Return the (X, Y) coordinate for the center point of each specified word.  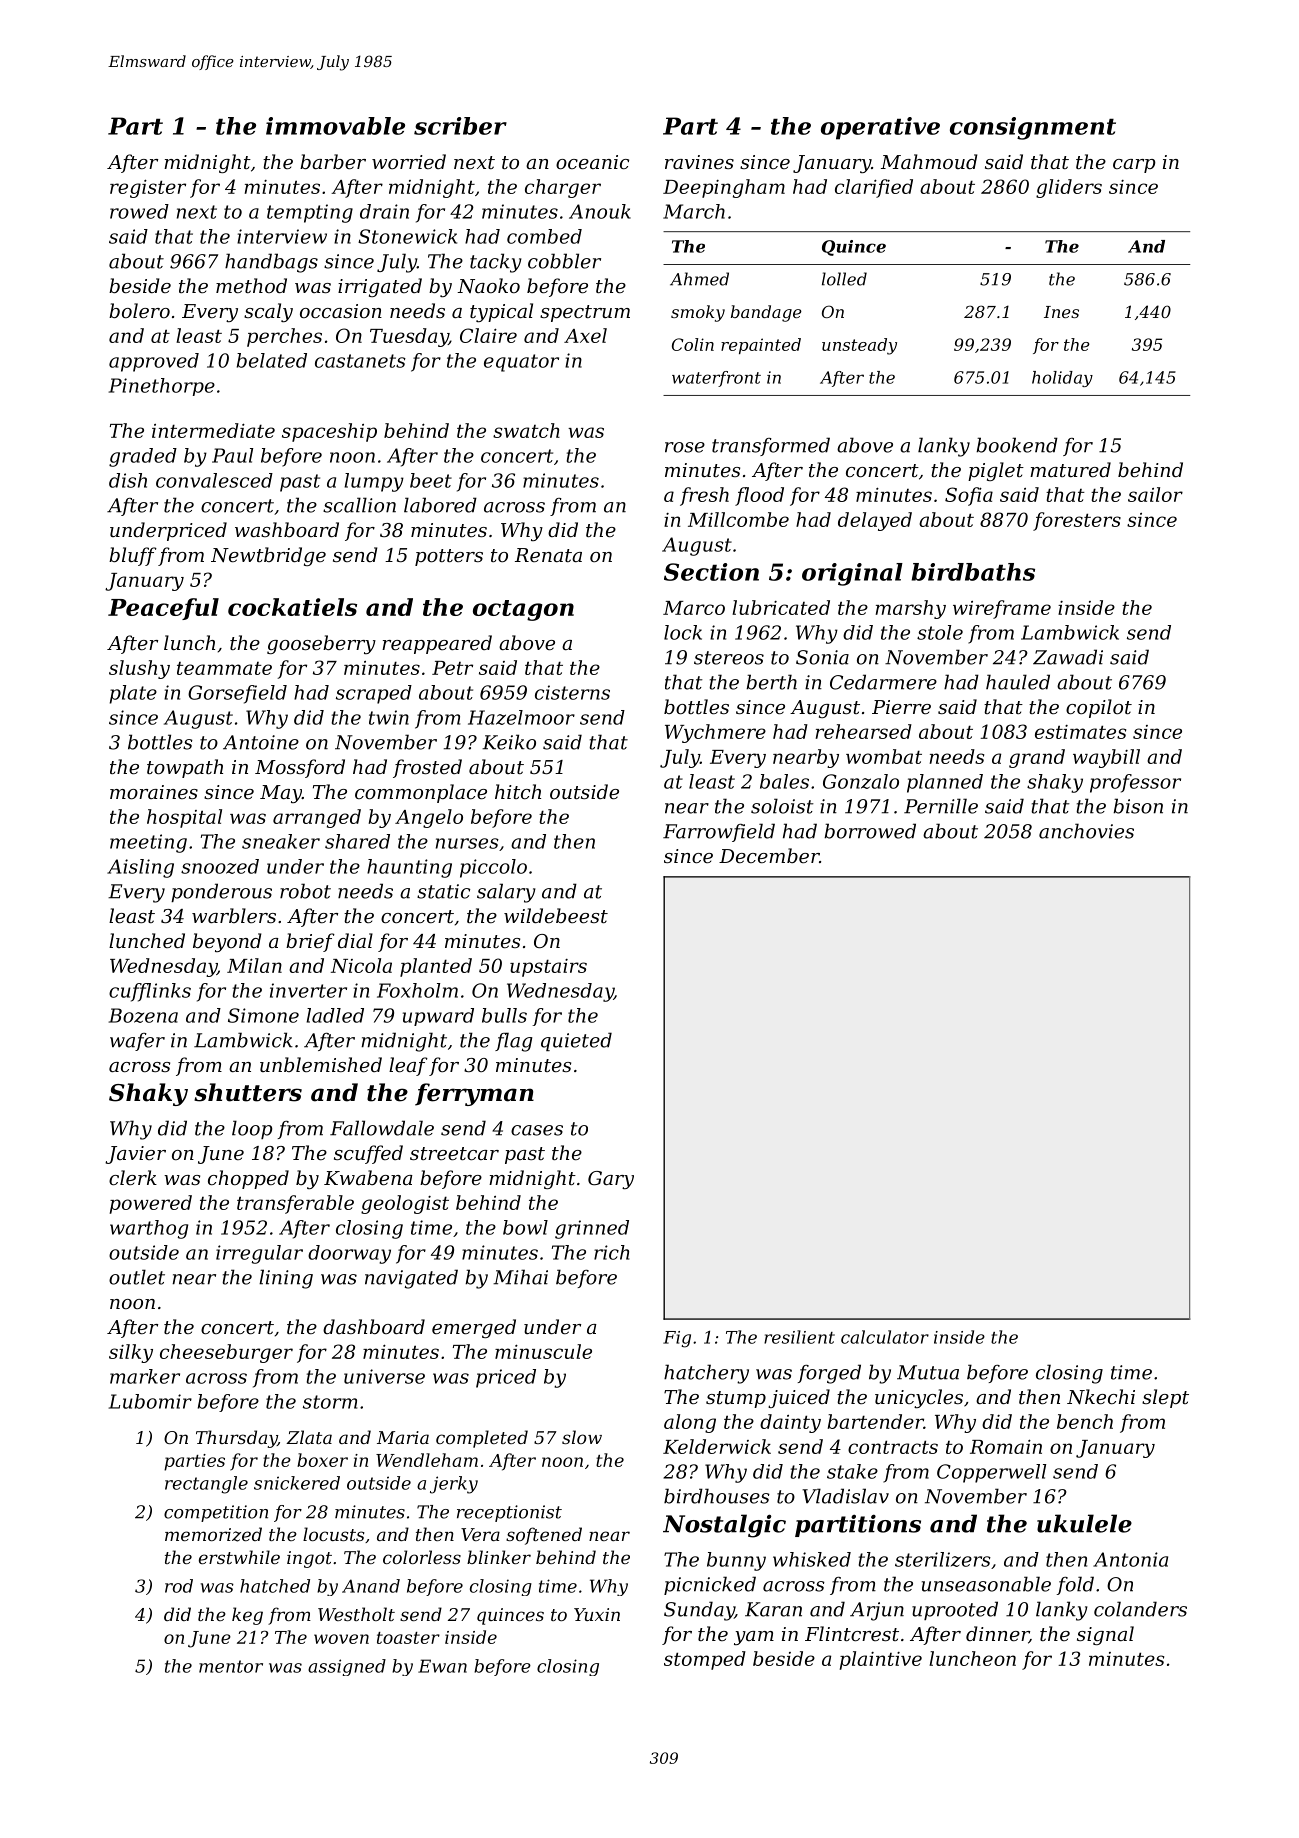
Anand (371, 1586)
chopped (248, 1179)
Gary (611, 1180)
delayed (875, 521)
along (690, 1423)
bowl (525, 1227)
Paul (232, 455)
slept (1165, 1398)
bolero (139, 310)
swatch (526, 430)
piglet (996, 471)
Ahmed (699, 279)
